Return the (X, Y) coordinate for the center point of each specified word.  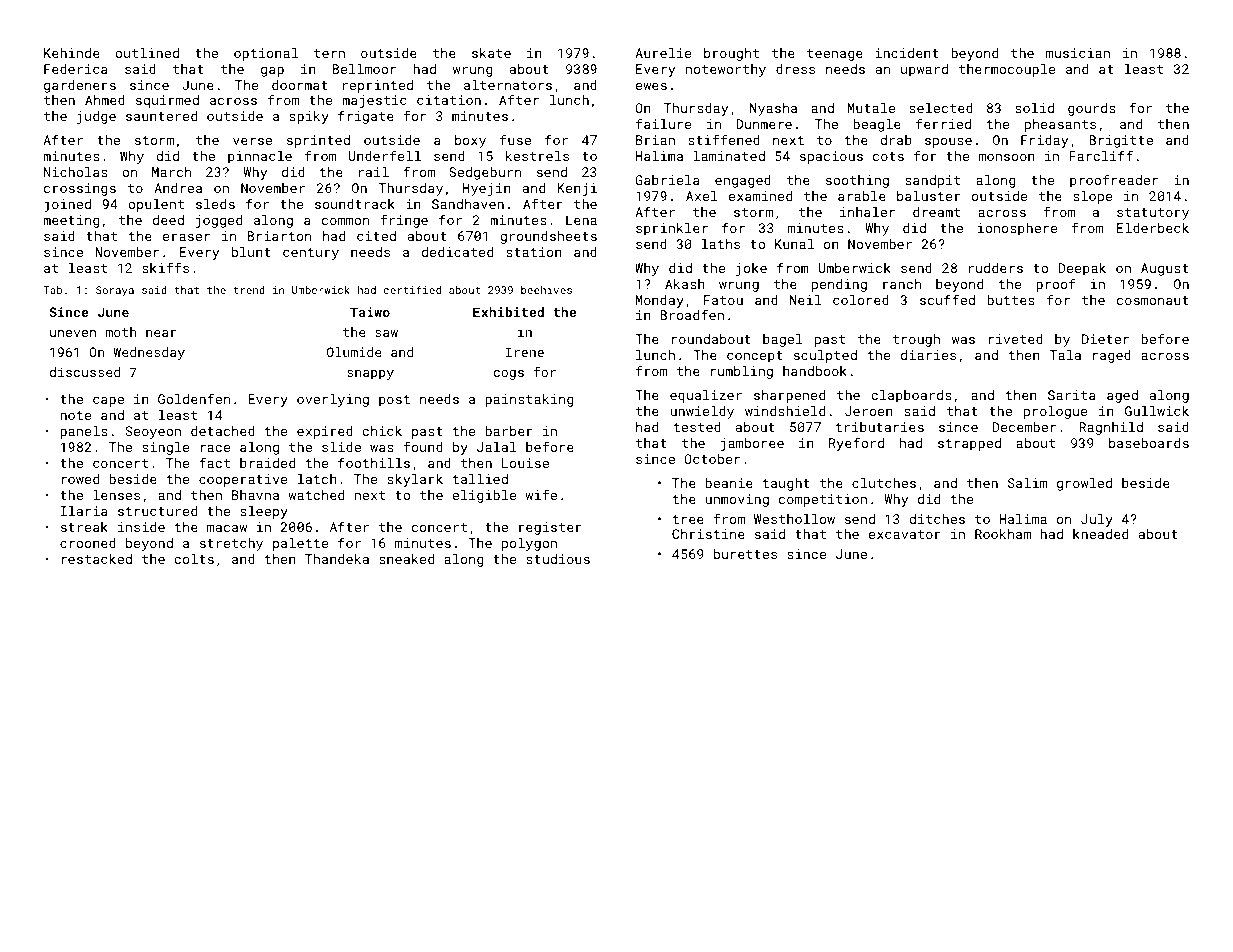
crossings (80, 189)
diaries (928, 355)
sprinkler (672, 229)
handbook (815, 371)
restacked (96, 559)
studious (558, 559)
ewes (651, 86)
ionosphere (1017, 229)
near (161, 333)
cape (108, 401)
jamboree (752, 444)
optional (266, 54)
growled (1084, 484)
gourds (1092, 109)
